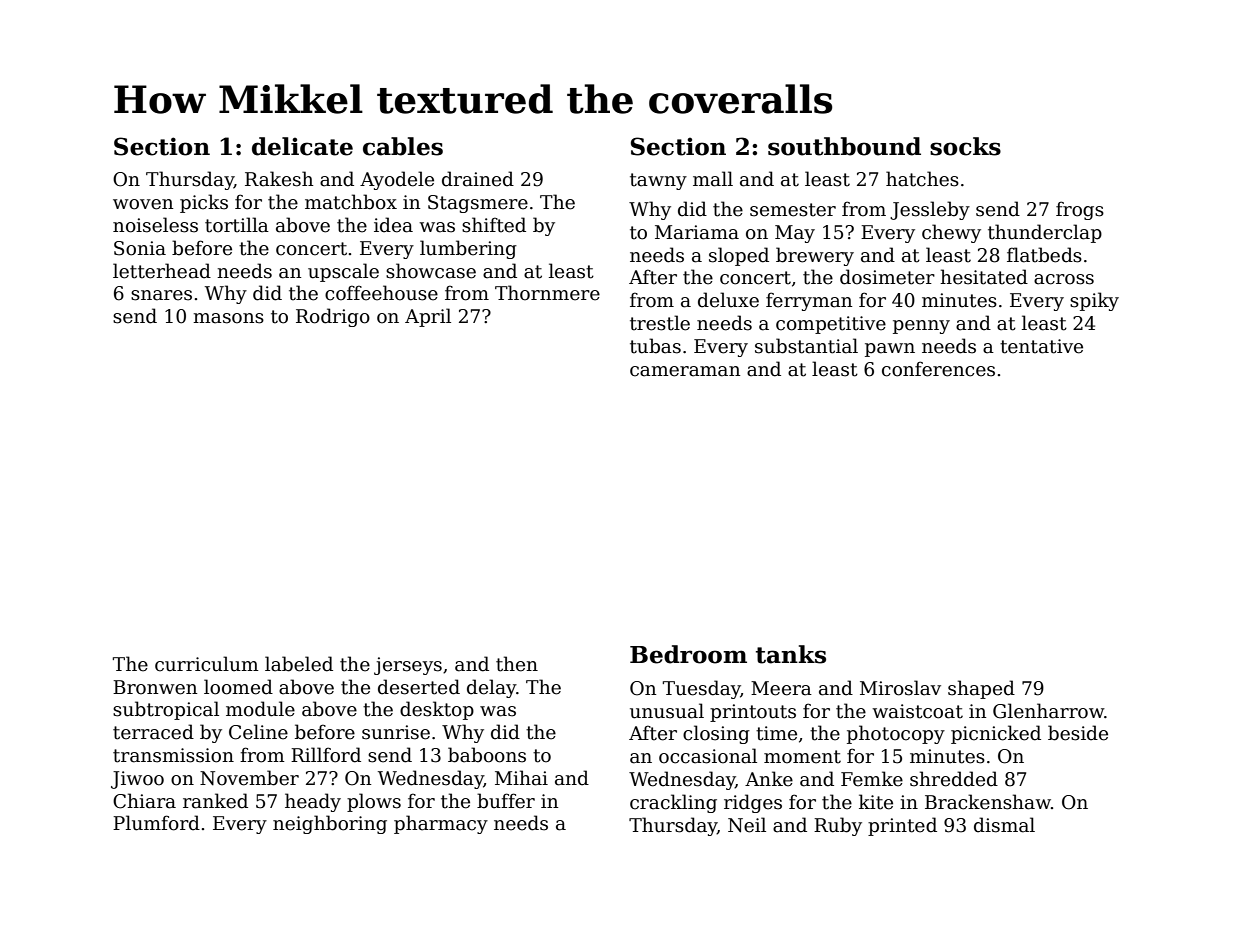  I want to click on labeled, so click(299, 664).
